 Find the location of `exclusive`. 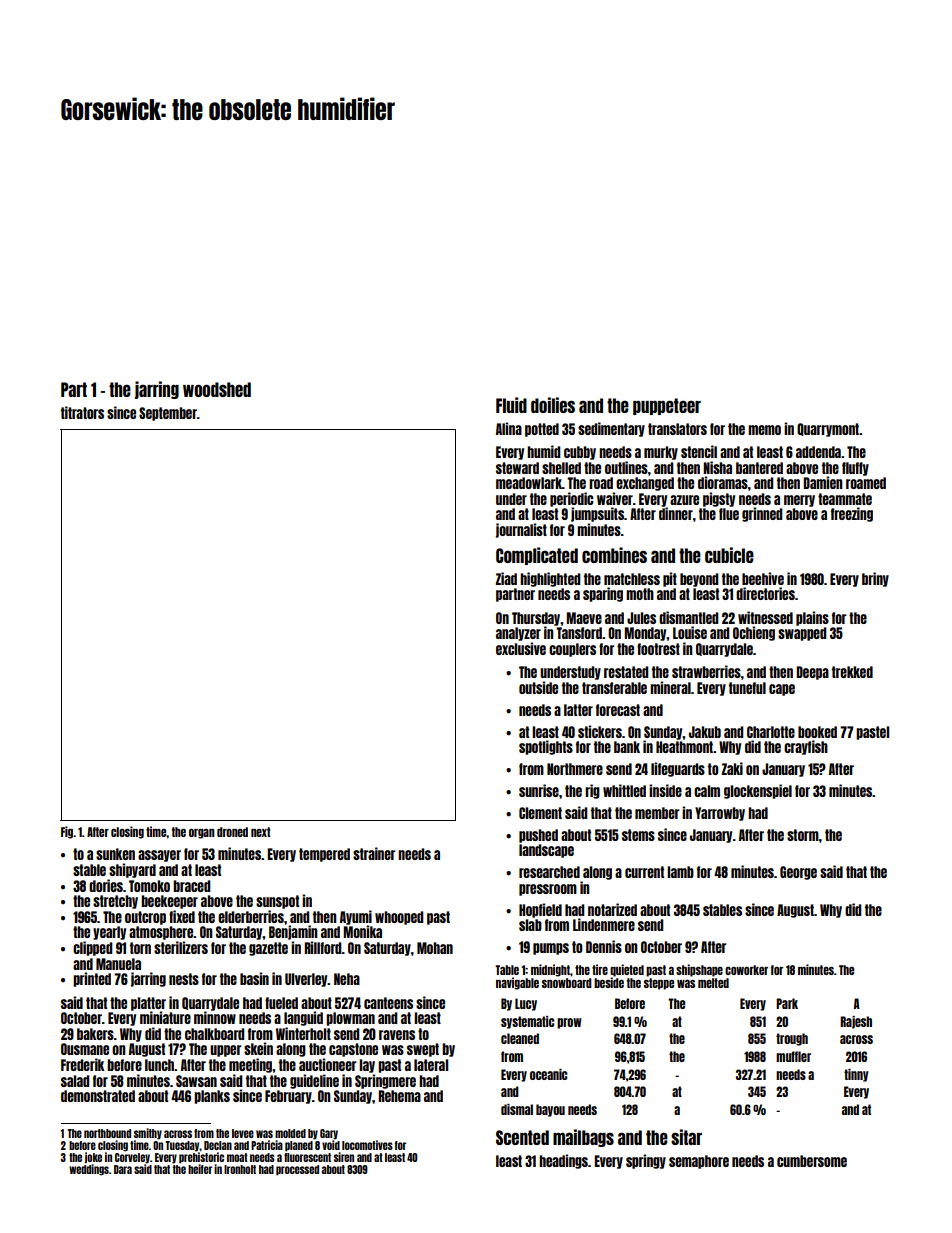

exclusive is located at coordinates (521, 648).
